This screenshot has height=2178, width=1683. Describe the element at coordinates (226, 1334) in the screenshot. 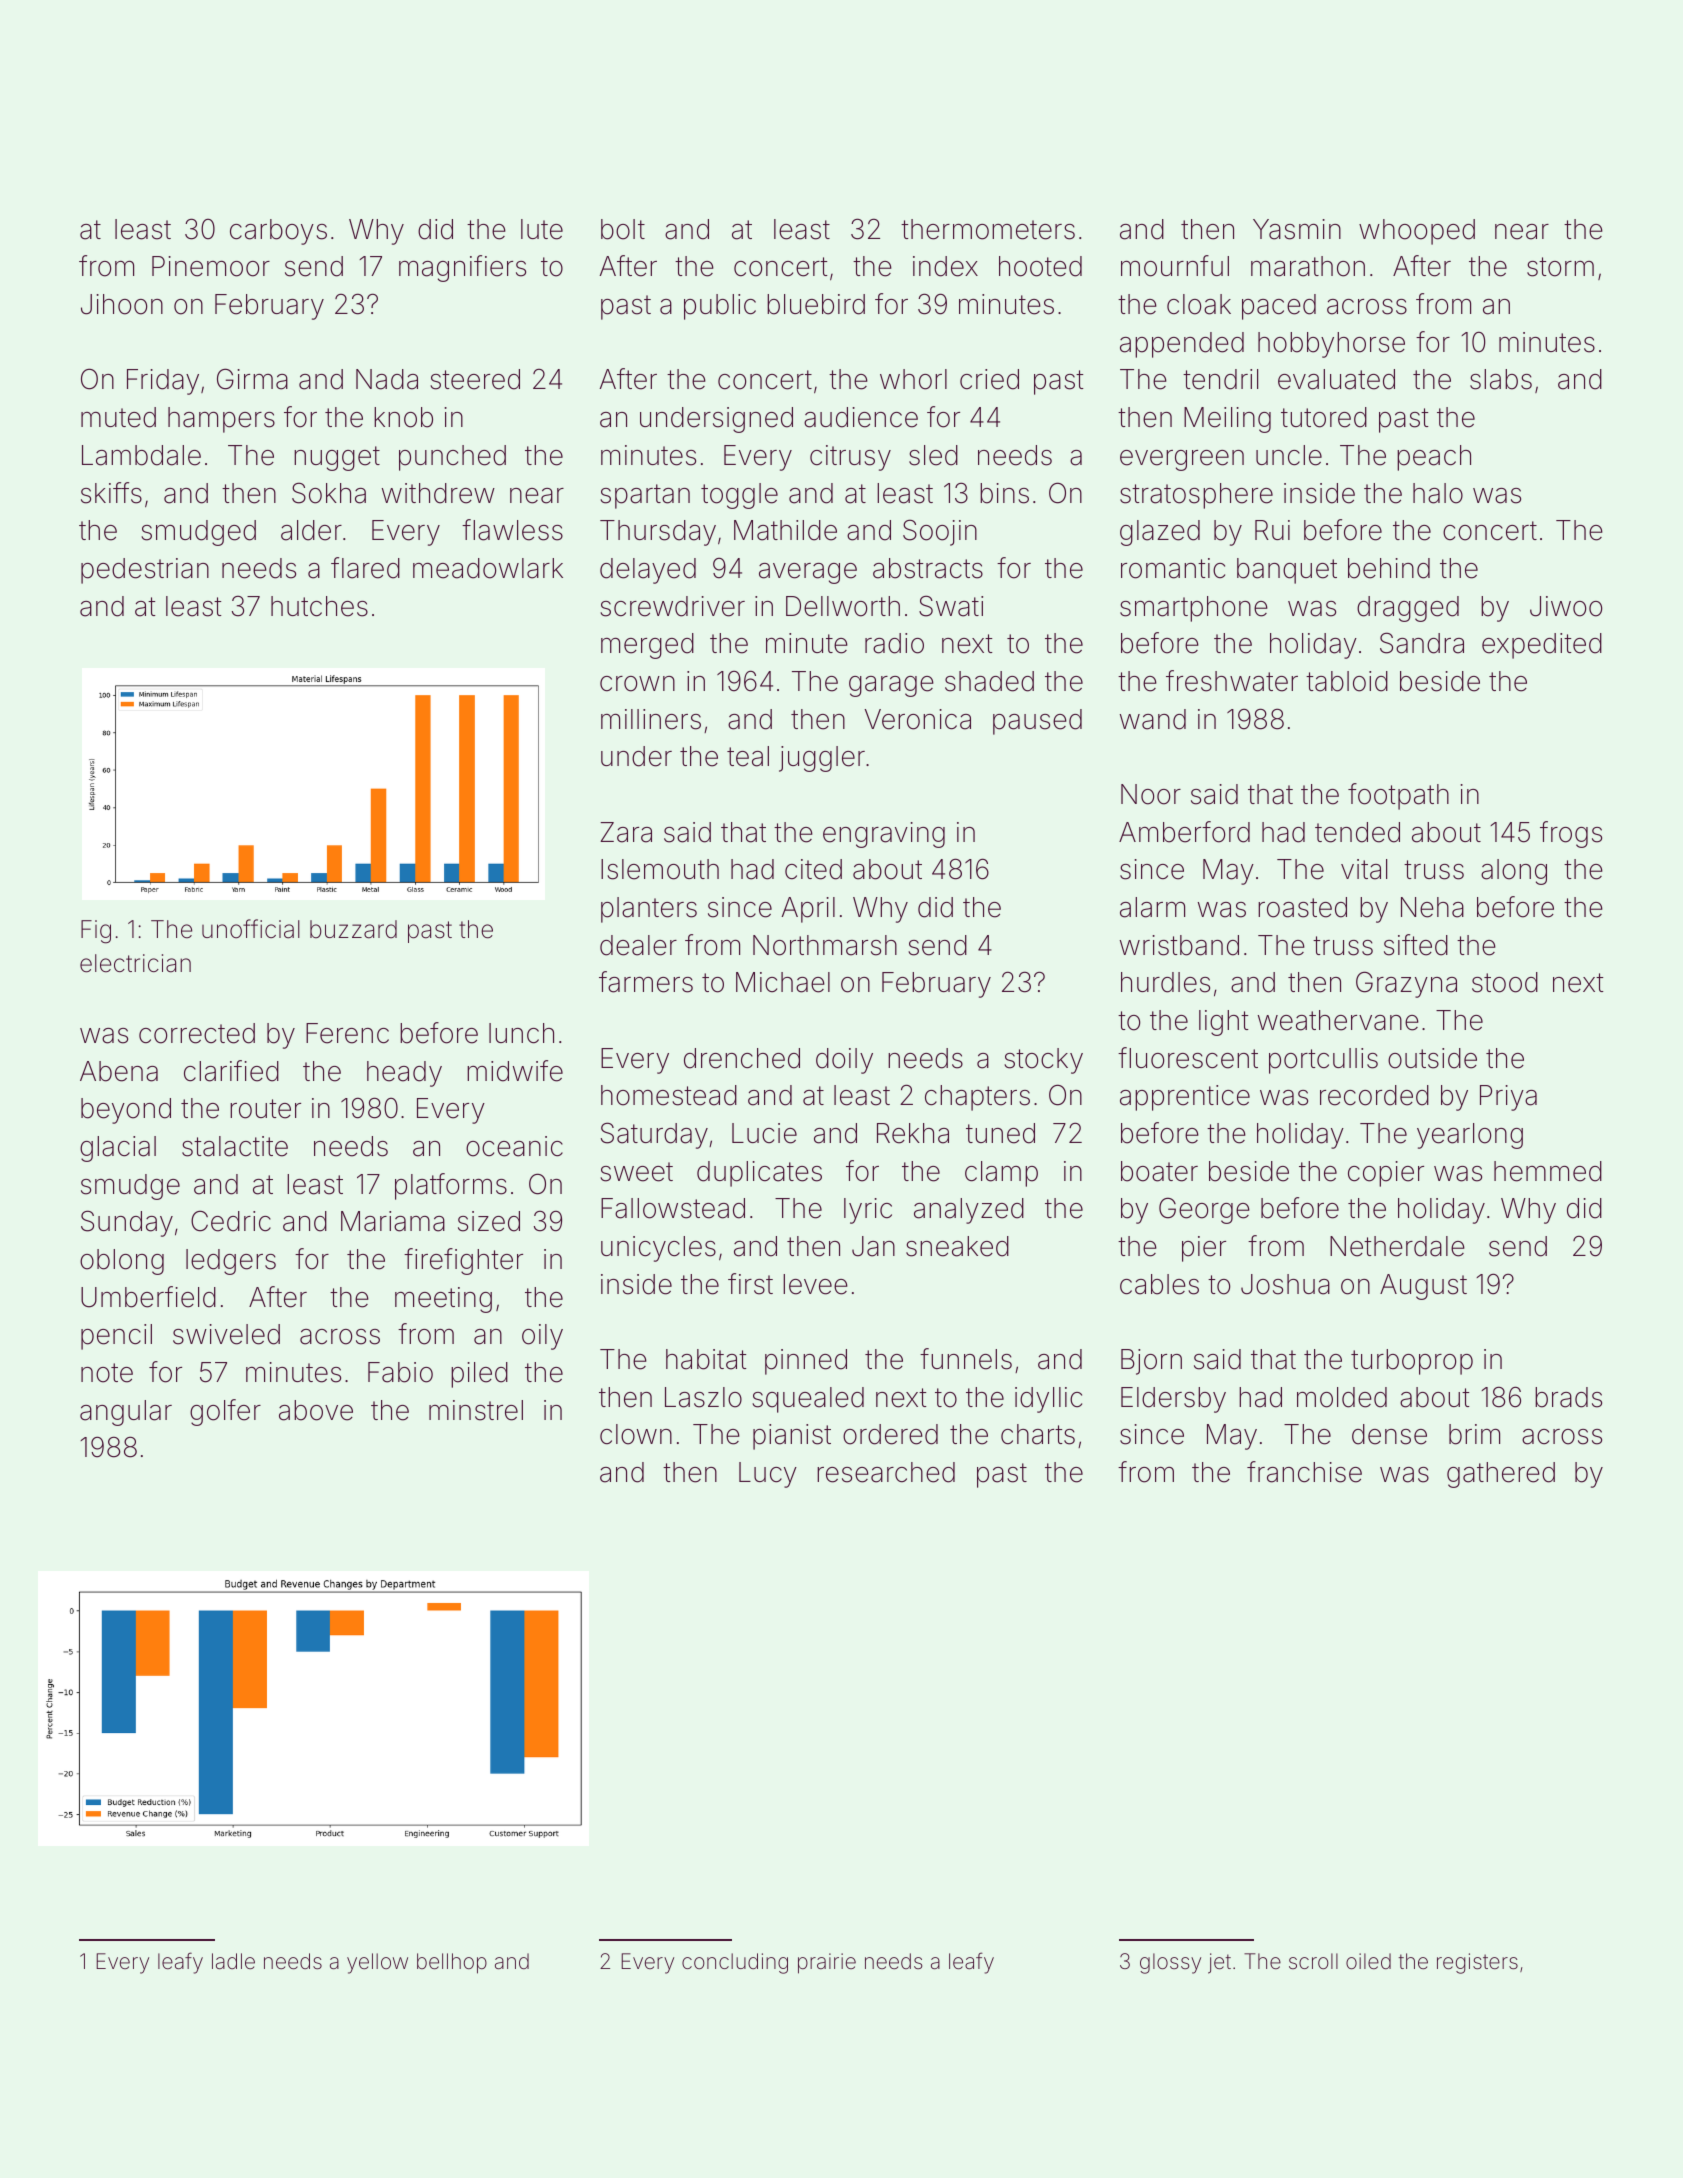

I see `swiveled` at that location.
